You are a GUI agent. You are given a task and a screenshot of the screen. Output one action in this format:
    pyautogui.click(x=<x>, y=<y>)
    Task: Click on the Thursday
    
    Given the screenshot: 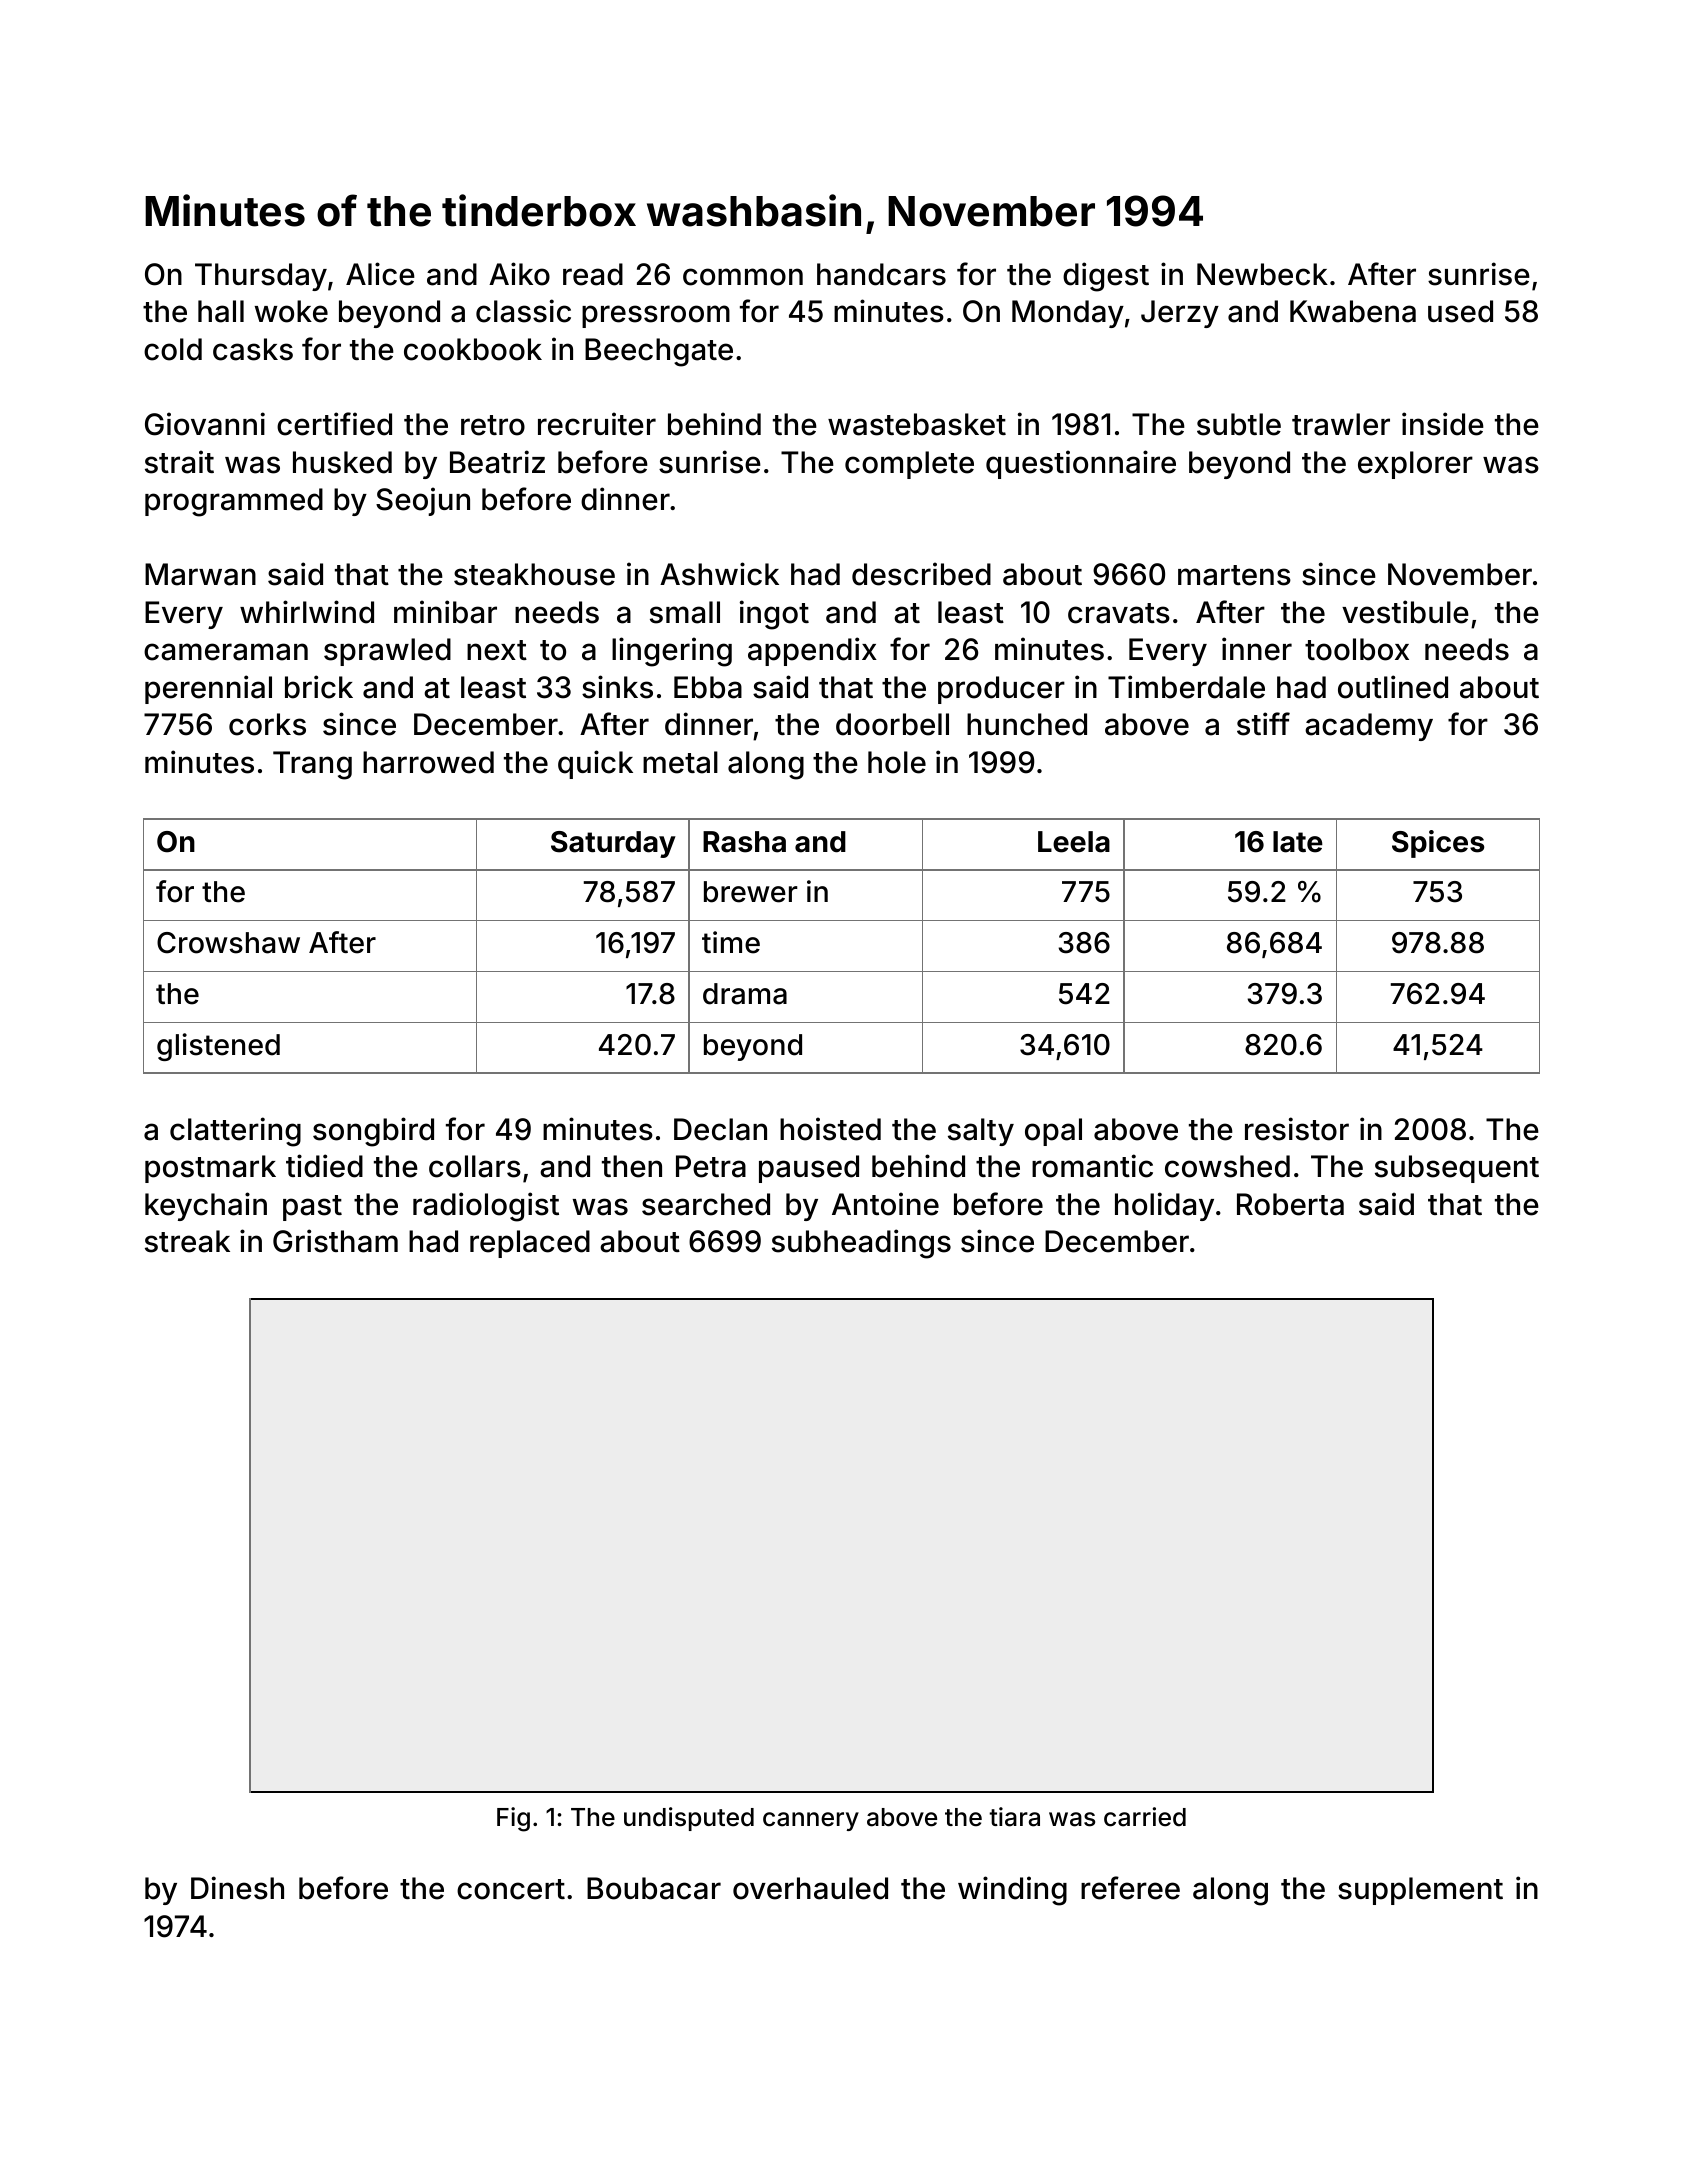 What is the action you would take?
    pyautogui.click(x=261, y=277)
